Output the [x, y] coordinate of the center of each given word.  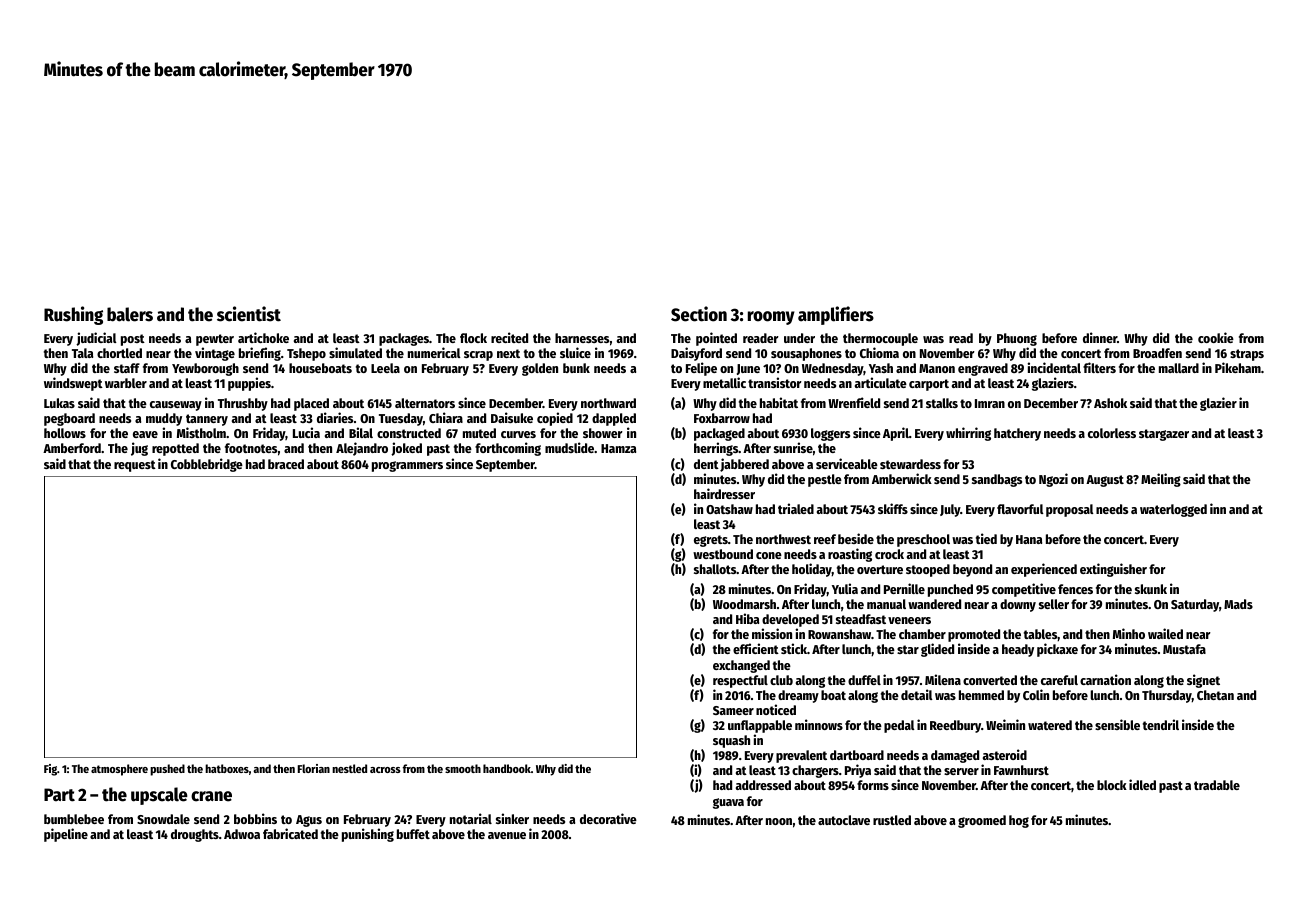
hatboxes [227, 768]
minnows [819, 724]
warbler [126, 383]
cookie [1216, 337]
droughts [195, 835]
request [135, 466]
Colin [1036, 694]
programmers [407, 466]
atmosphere [119, 770]
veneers [909, 620]
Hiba [747, 618]
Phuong [1017, 339]
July [950, 510]
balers [130, 314]
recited [509, 337]
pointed [716, 339]
